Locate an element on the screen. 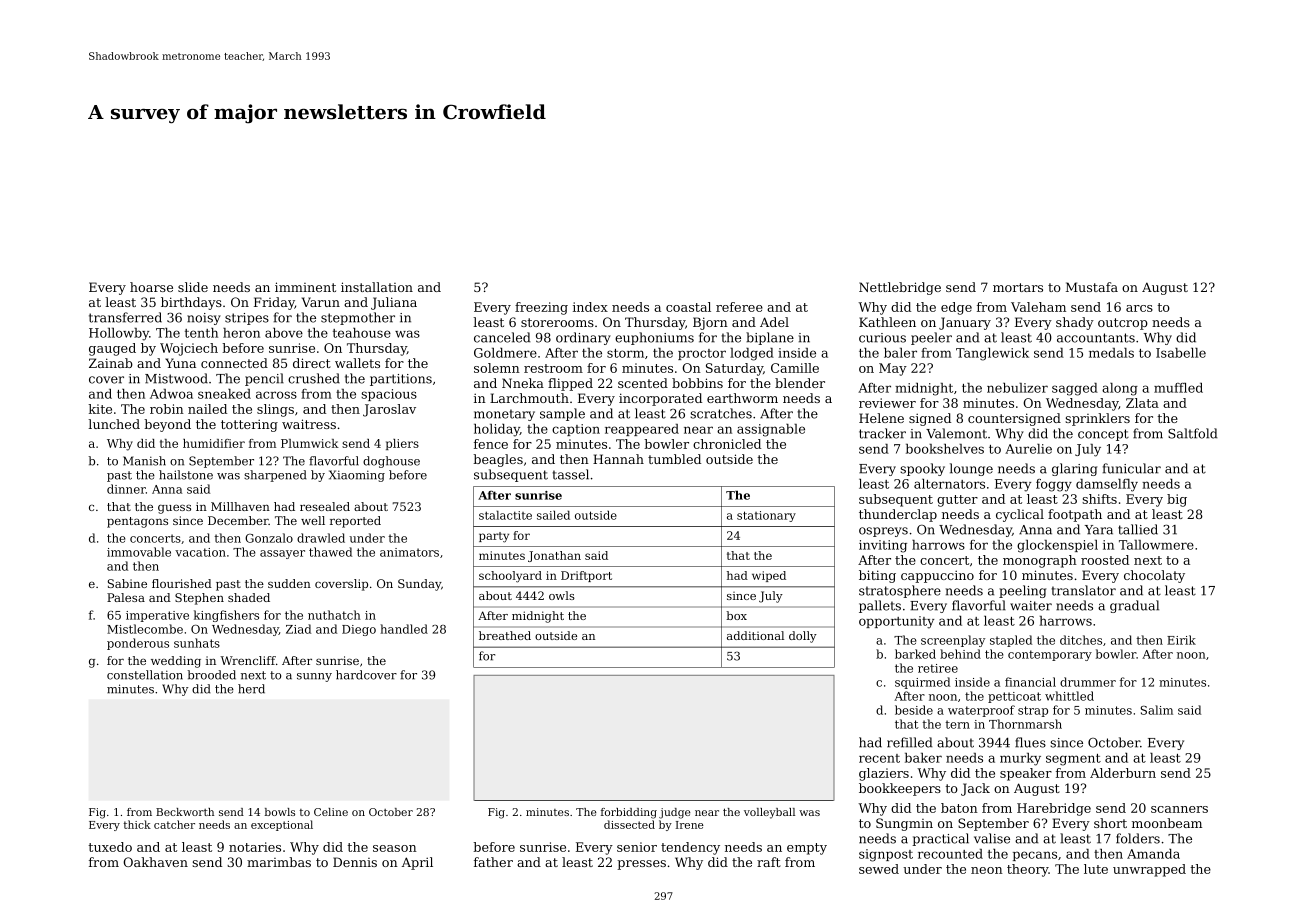 Image resolution: width=1308 pixels, height=924 pixels. scented is located at coordinates (643, 383).
